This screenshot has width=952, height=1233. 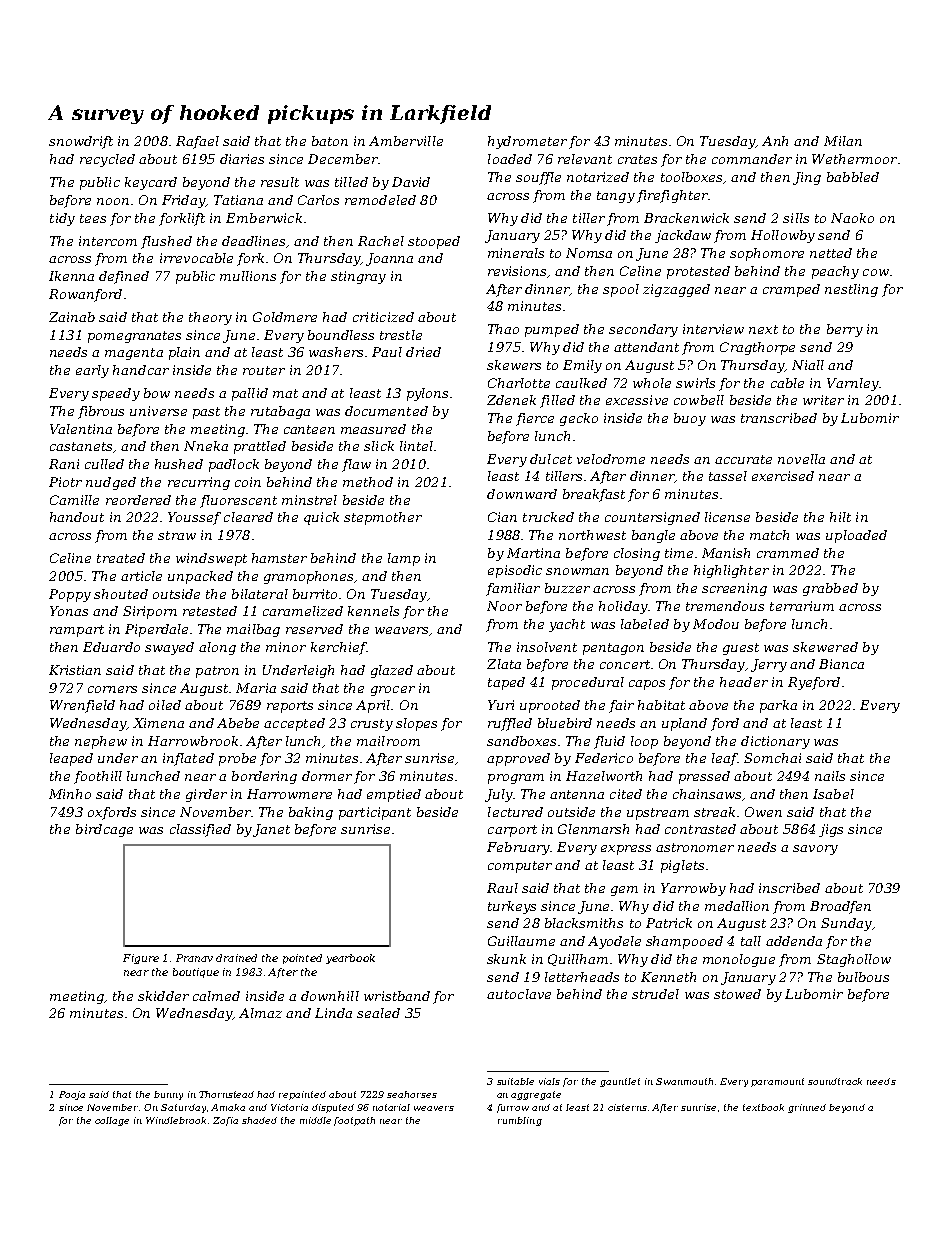 I want to click on Yonas, so click(x=69, y=611).
